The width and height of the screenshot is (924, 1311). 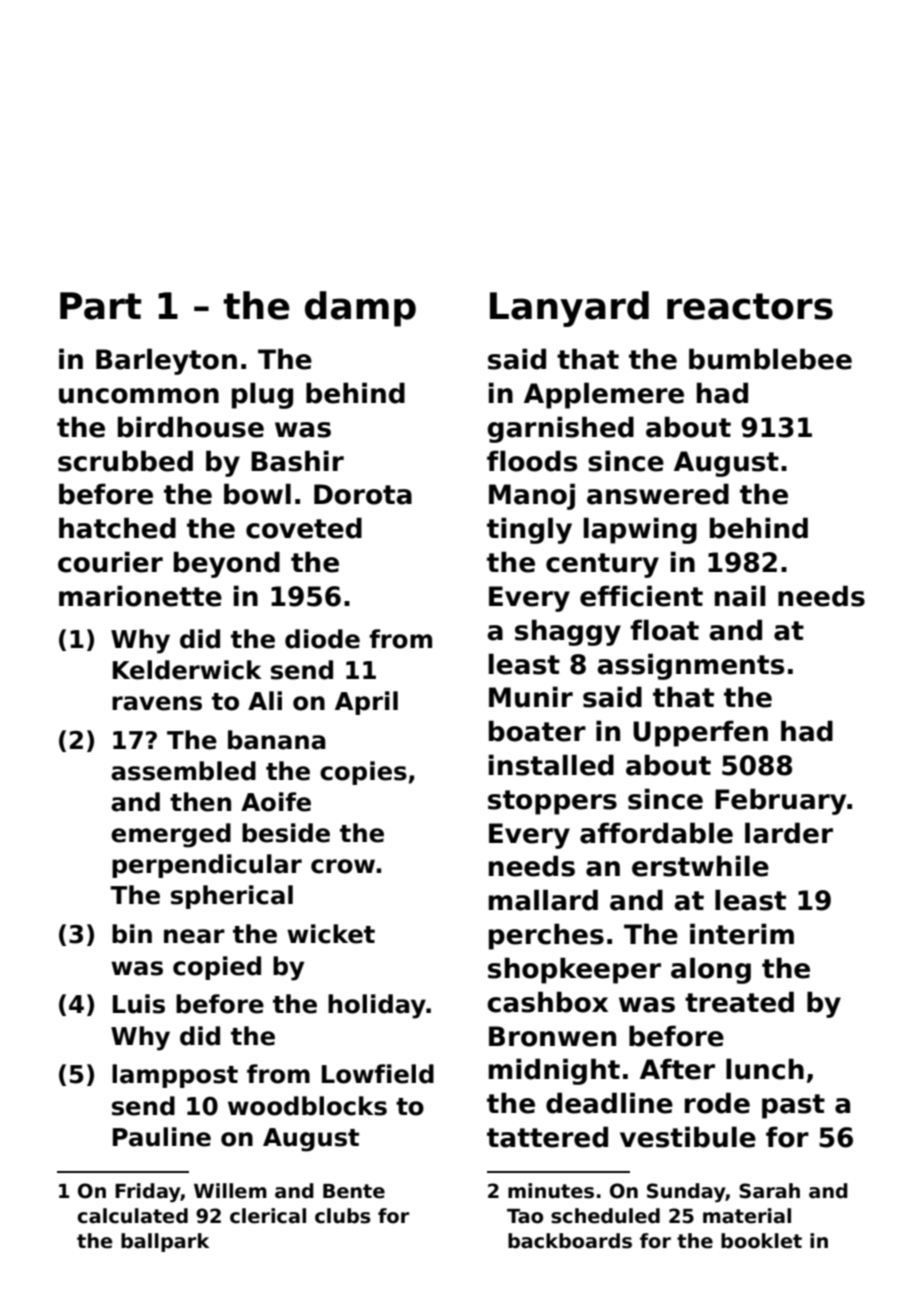 What do you see at coordinates (262, 395) in the screenshot?
I see `plug` at bounding box center [262, 395].
